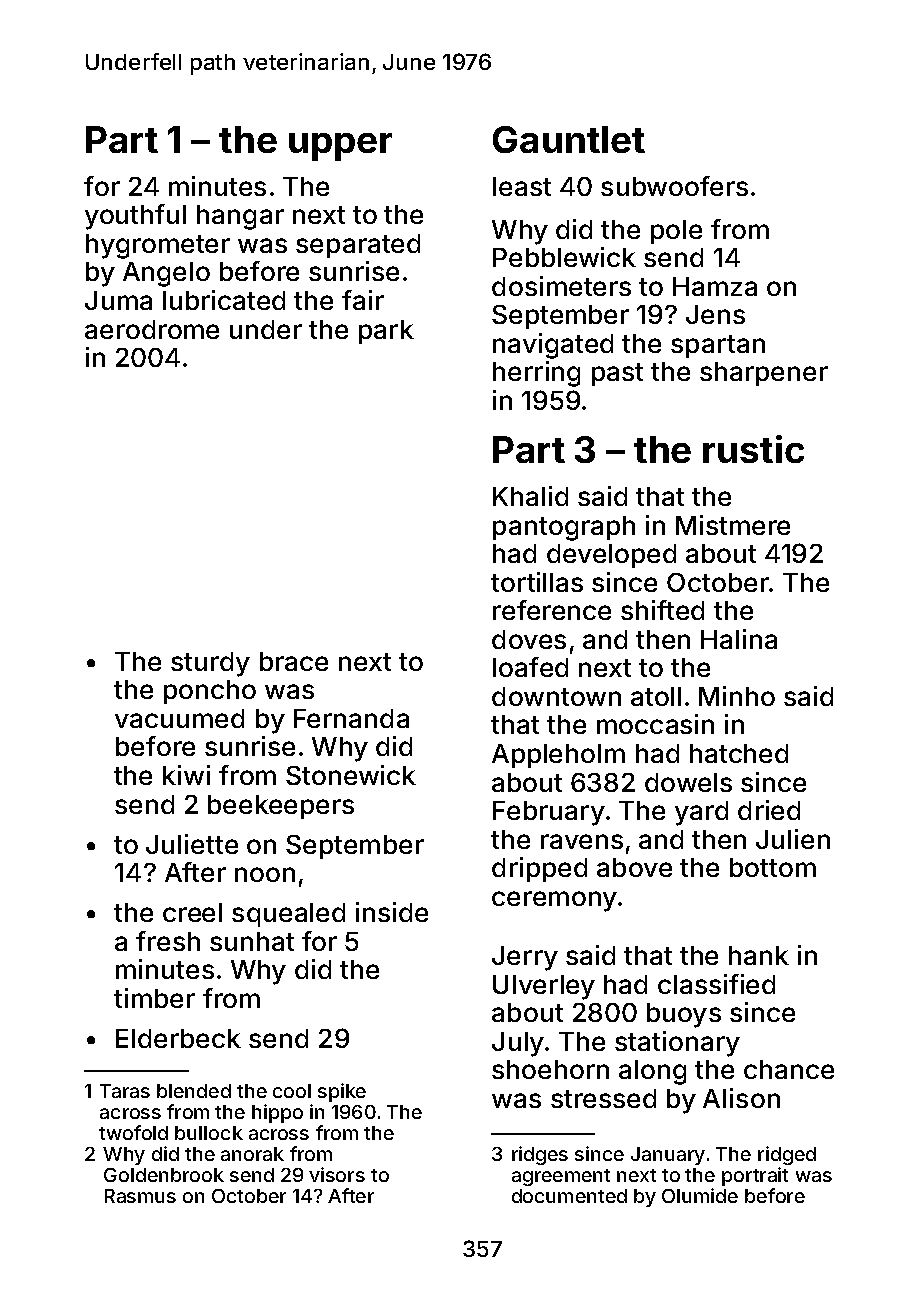 This image has width=924, height=1311. I want to click on Rasmus, so click(140, 1196).
